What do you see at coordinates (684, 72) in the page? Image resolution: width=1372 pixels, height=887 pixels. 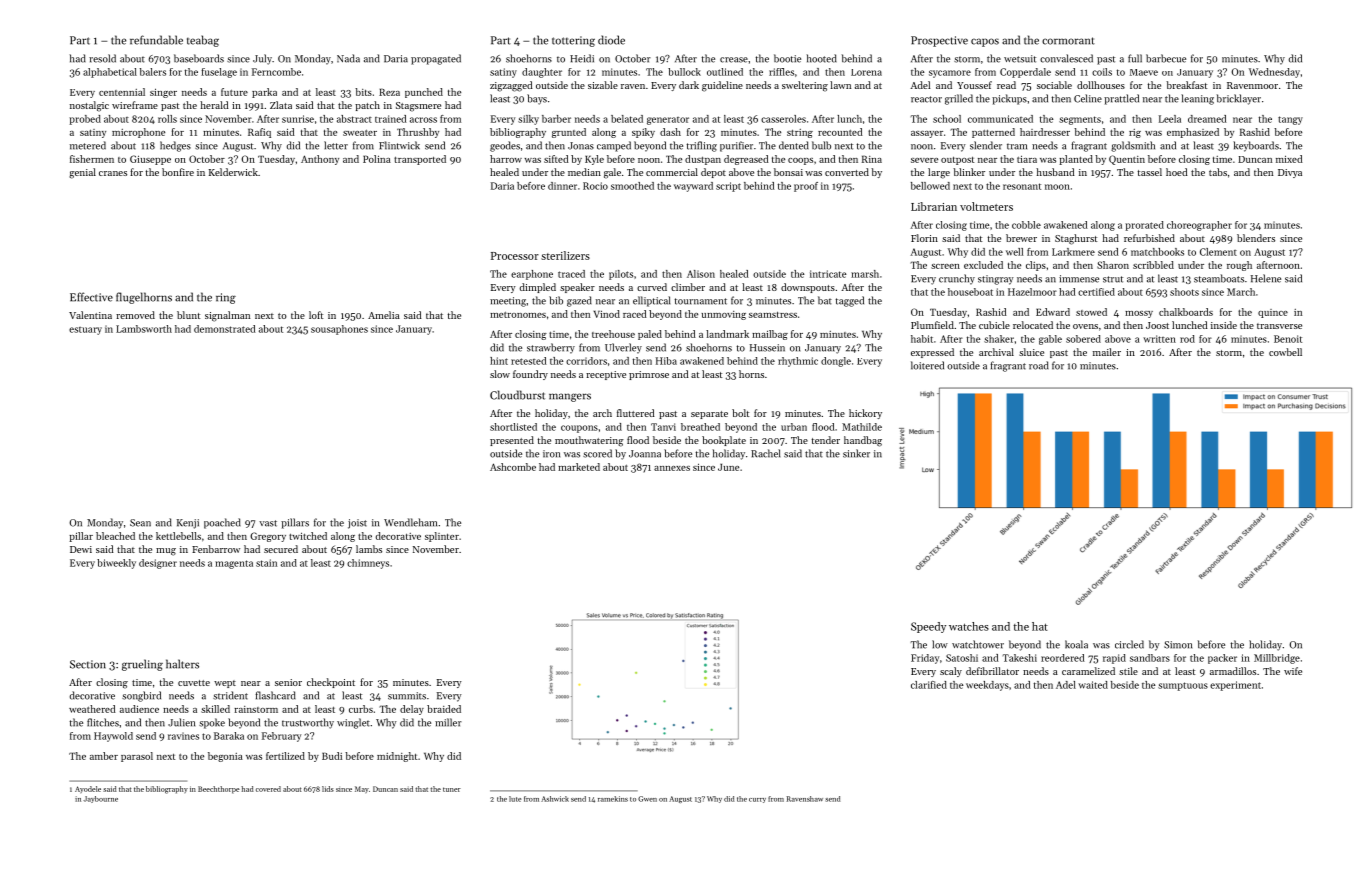 I see `bullock` at bounding box center [684, 72].
